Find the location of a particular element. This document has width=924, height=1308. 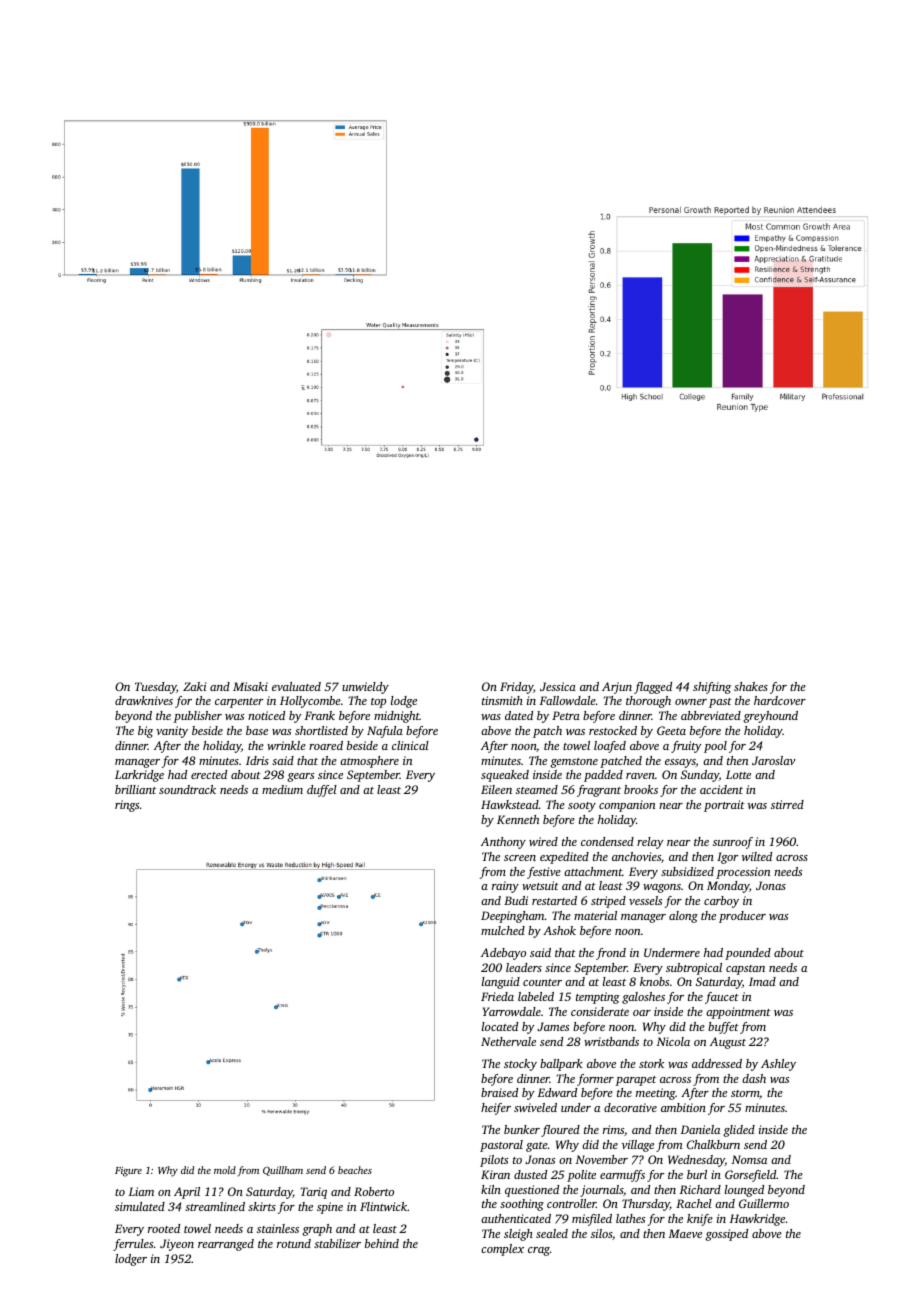

behind is located at coordinates (382, 1243).
